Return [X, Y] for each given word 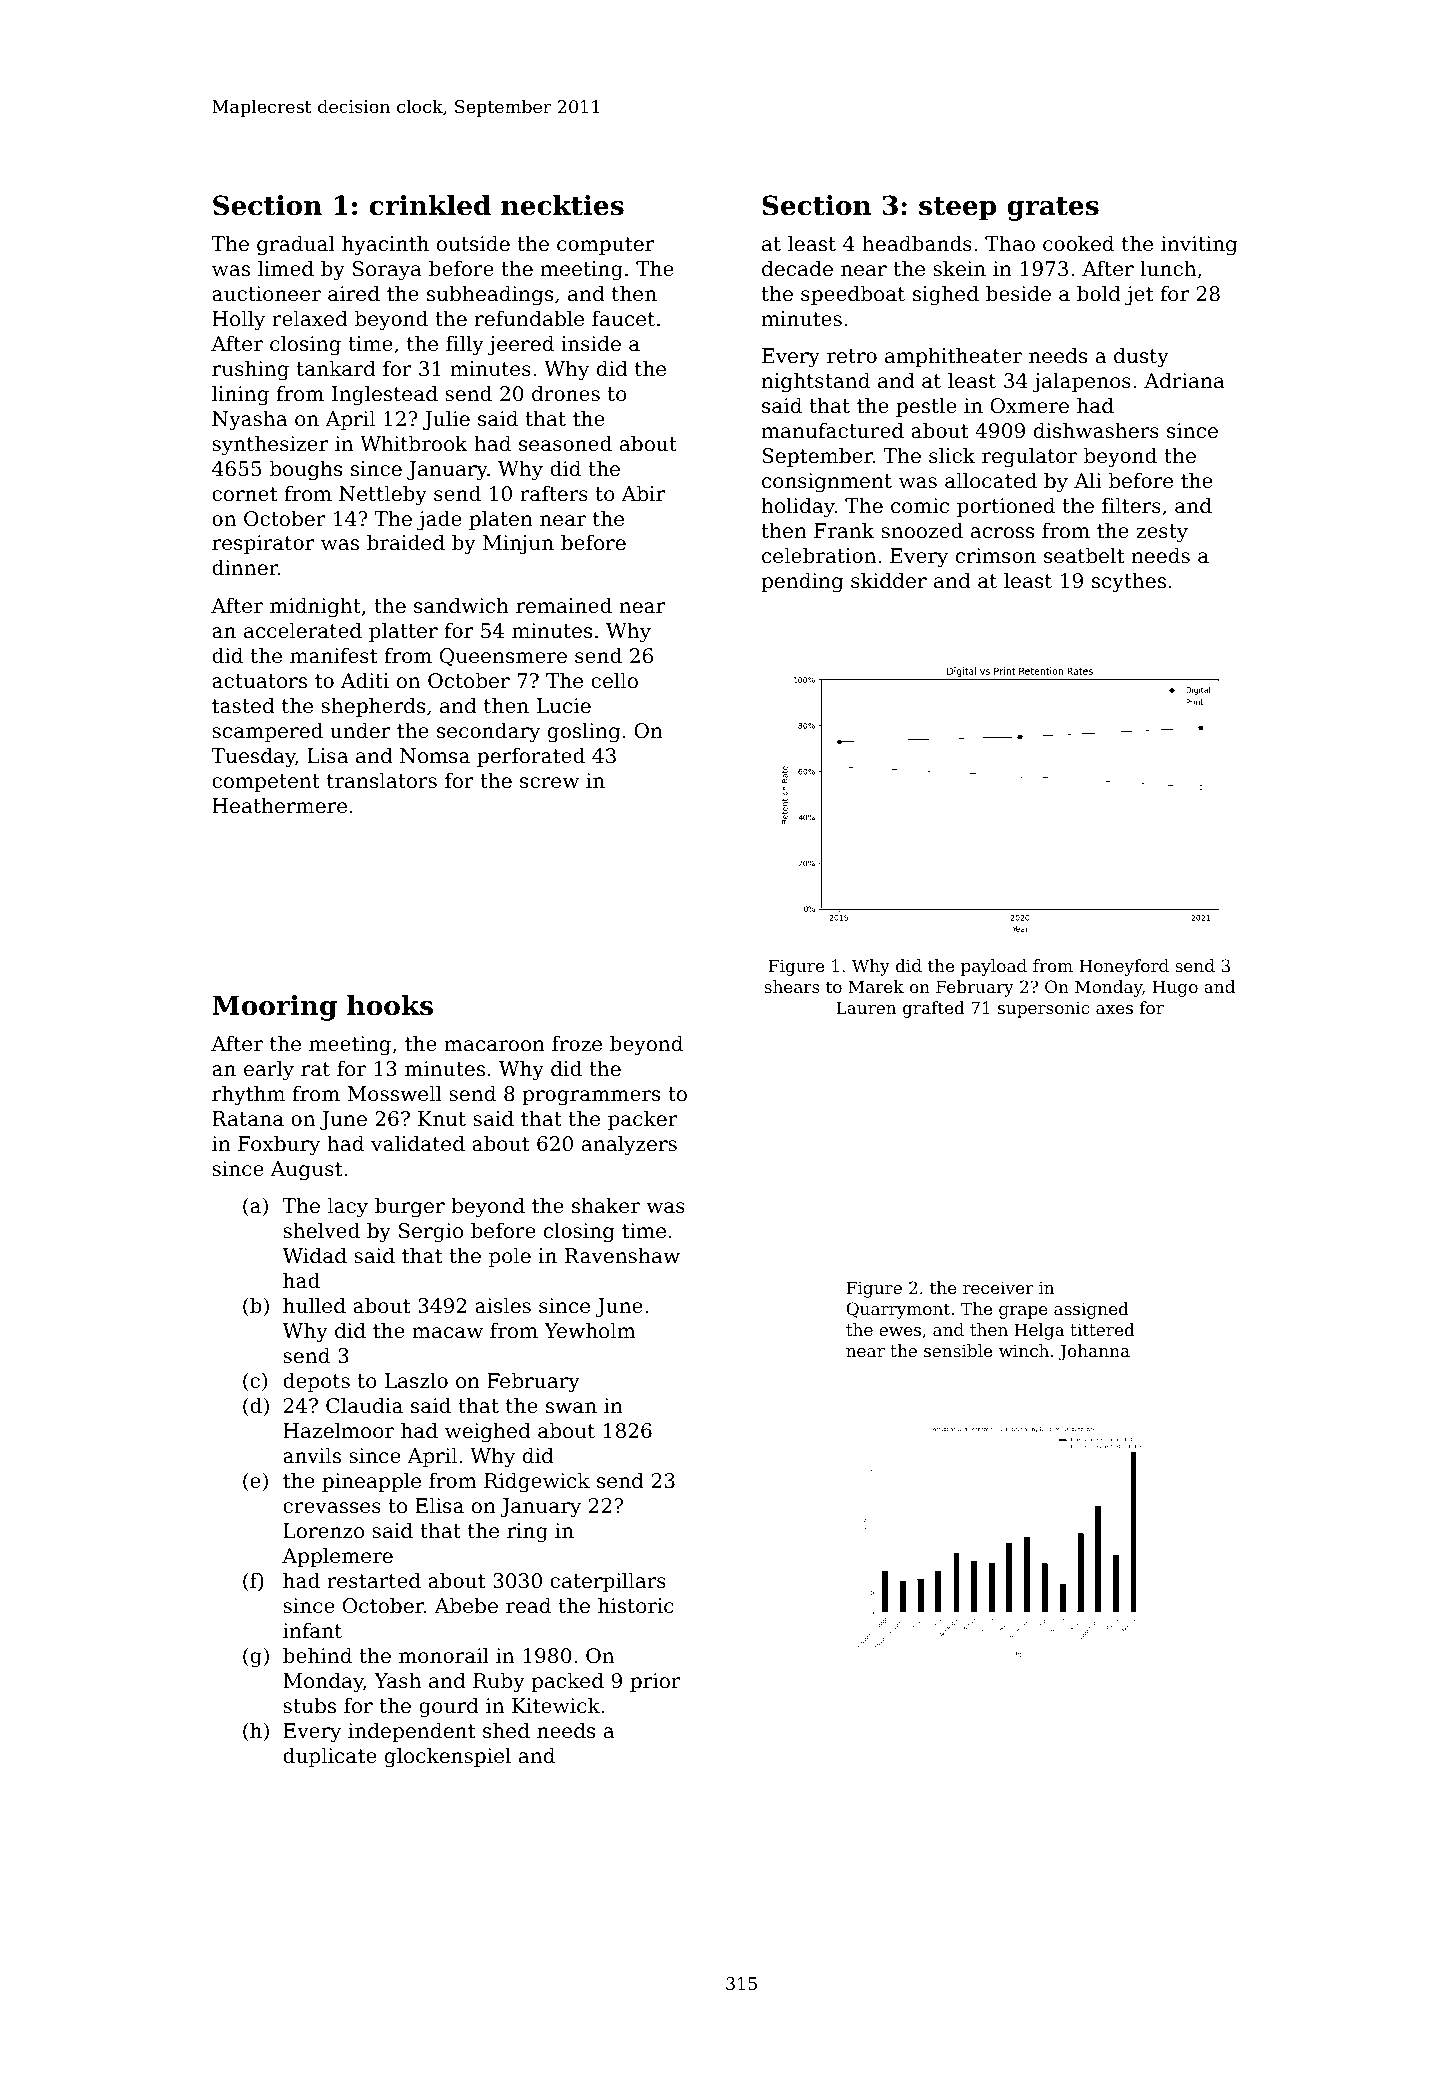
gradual [296, 245]
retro [852, 356]
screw [549, 783]
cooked [1078, 243]
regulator [1029, 457]
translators [382, 780]
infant [312, 1630]
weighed [488, 1432]
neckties [562, 205]
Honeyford [1124, 967]
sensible [958, 1350]
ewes [900, 1331]
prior [655, 1682]
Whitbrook [414, 443]
